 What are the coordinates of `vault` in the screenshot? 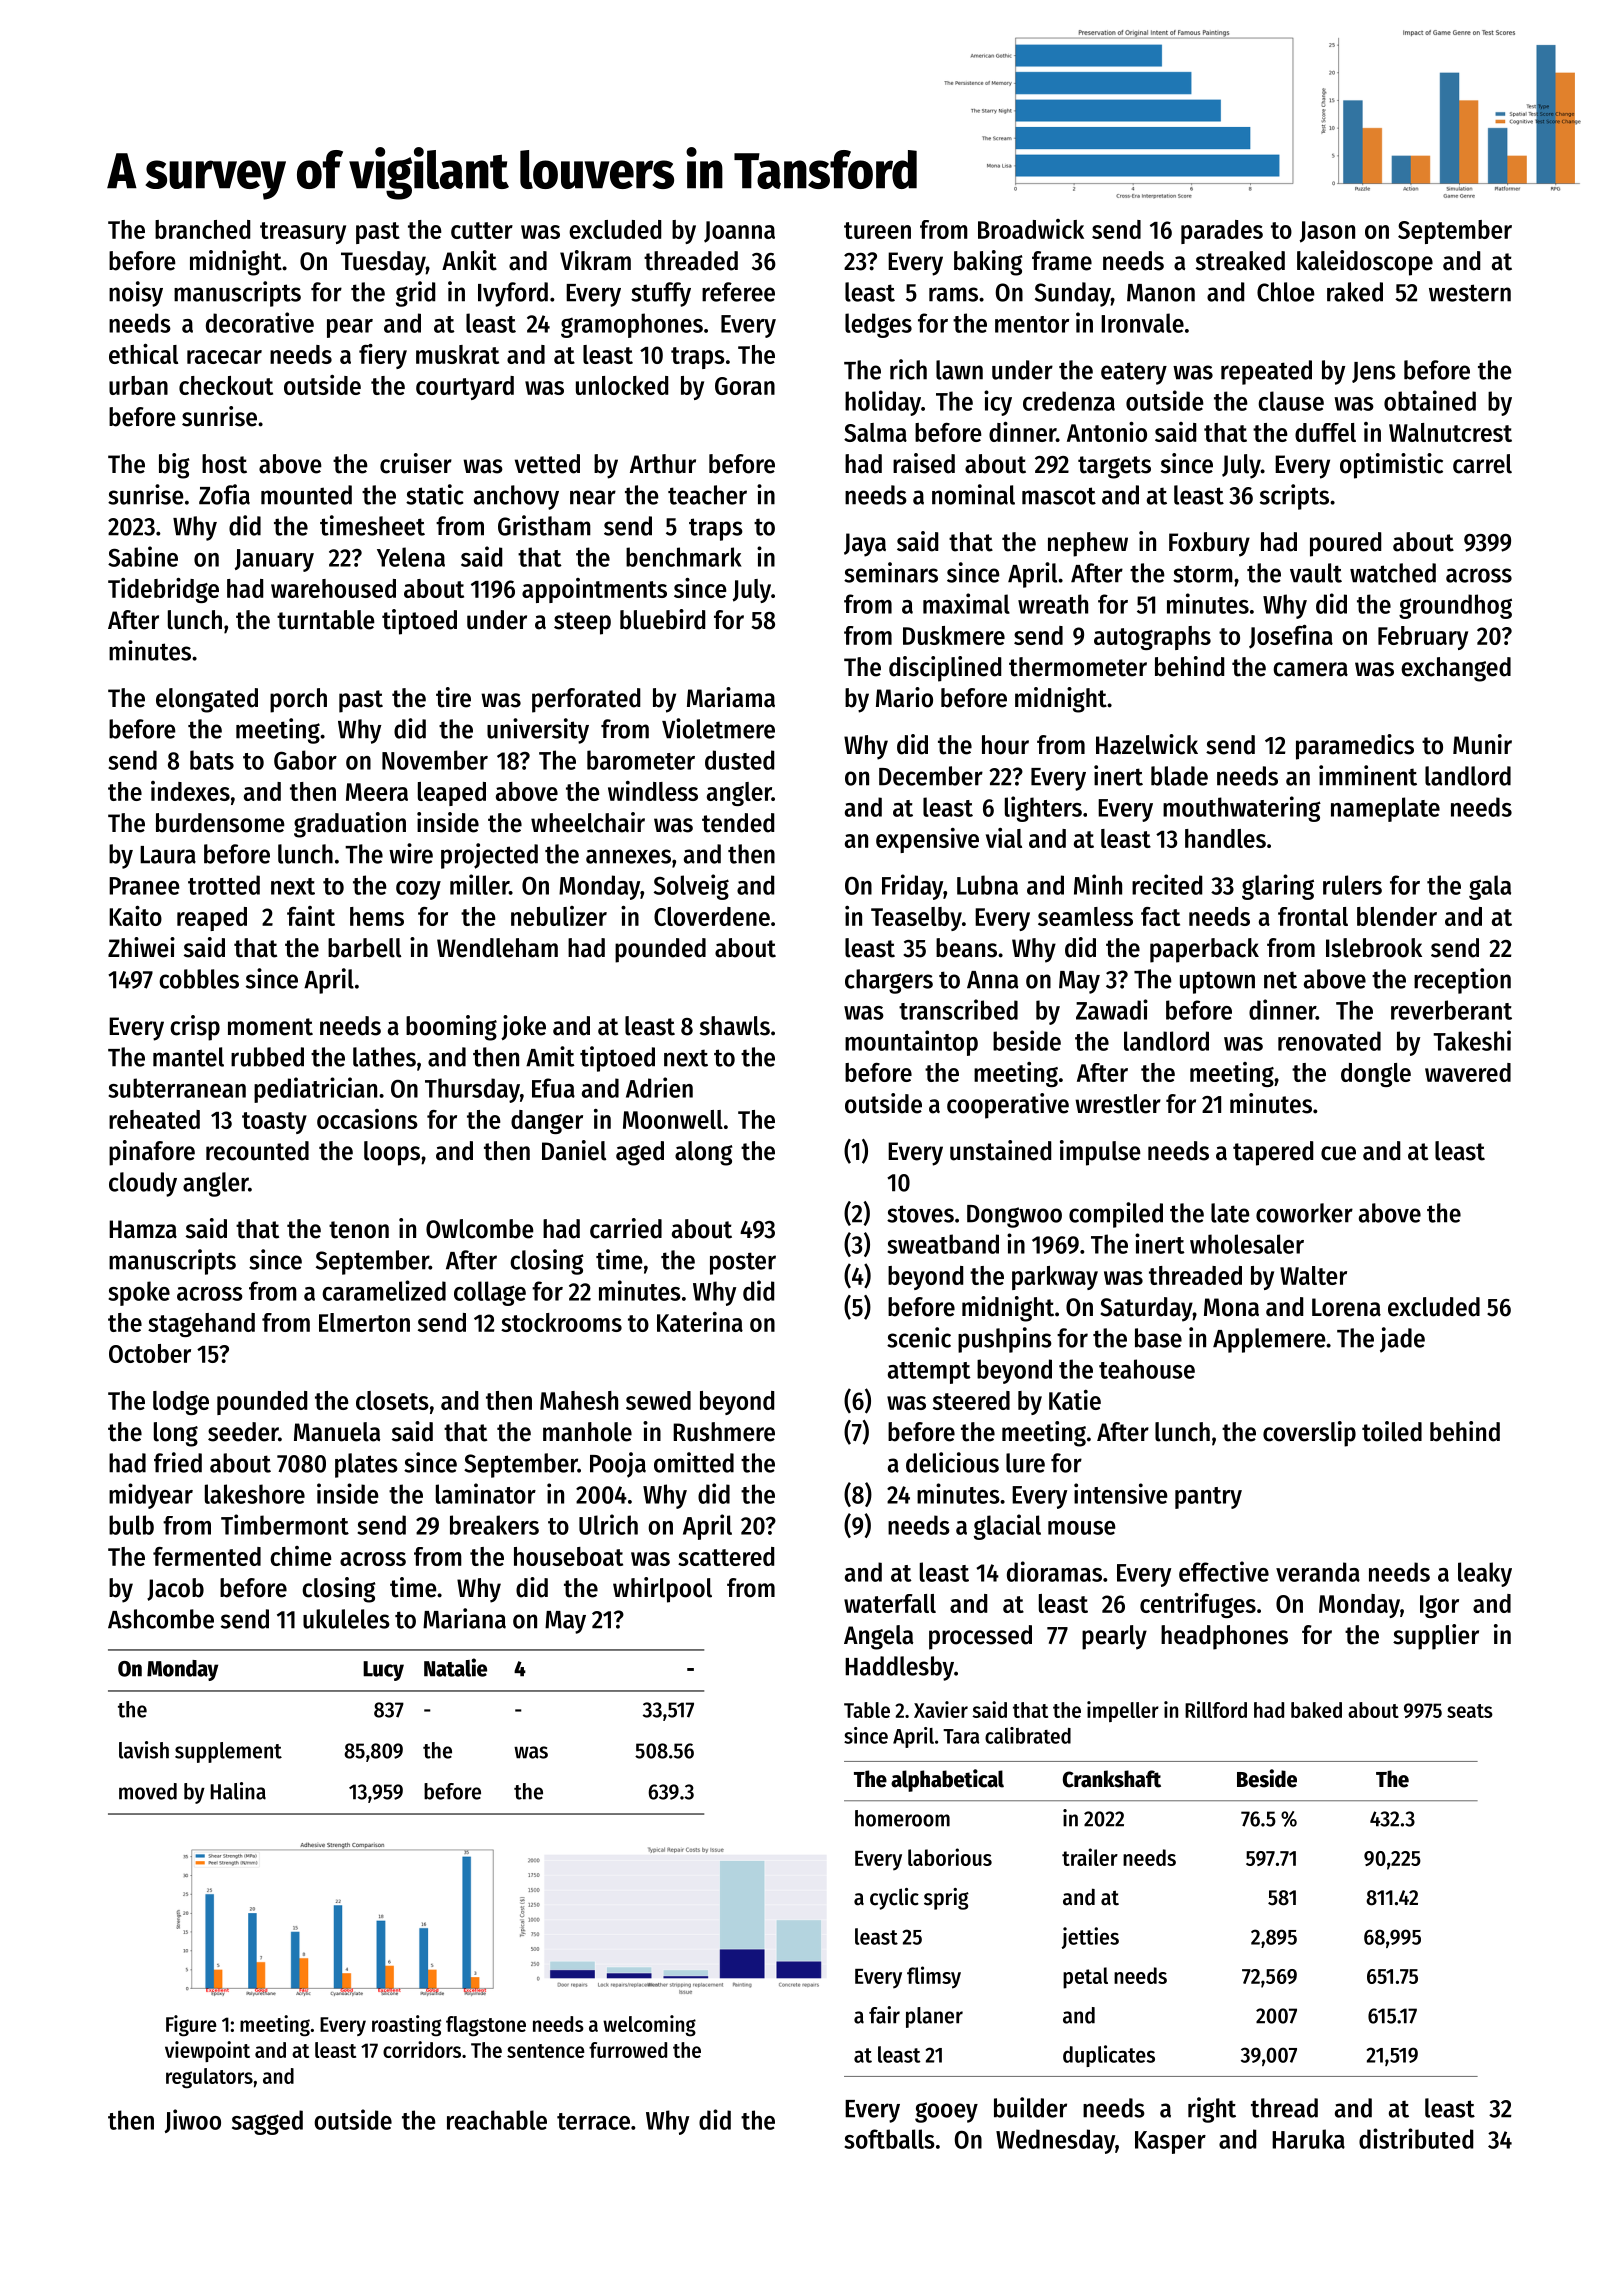 It's located at (1316, 573).
